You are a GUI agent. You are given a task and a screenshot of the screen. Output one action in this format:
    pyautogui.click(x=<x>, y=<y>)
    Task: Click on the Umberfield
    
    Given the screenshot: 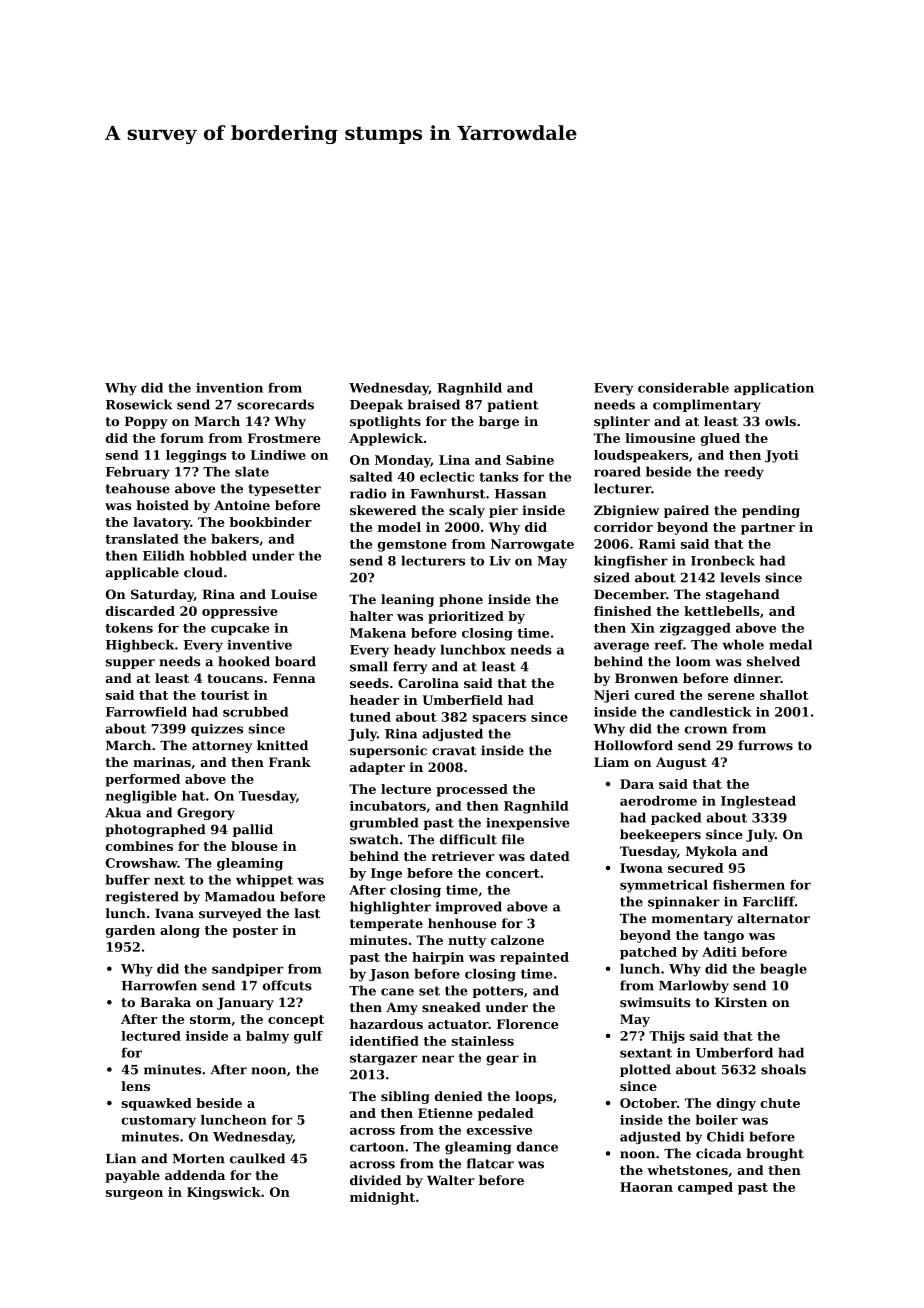 What is the action you would take?
    pyautogui.click(x=463, y=700)
